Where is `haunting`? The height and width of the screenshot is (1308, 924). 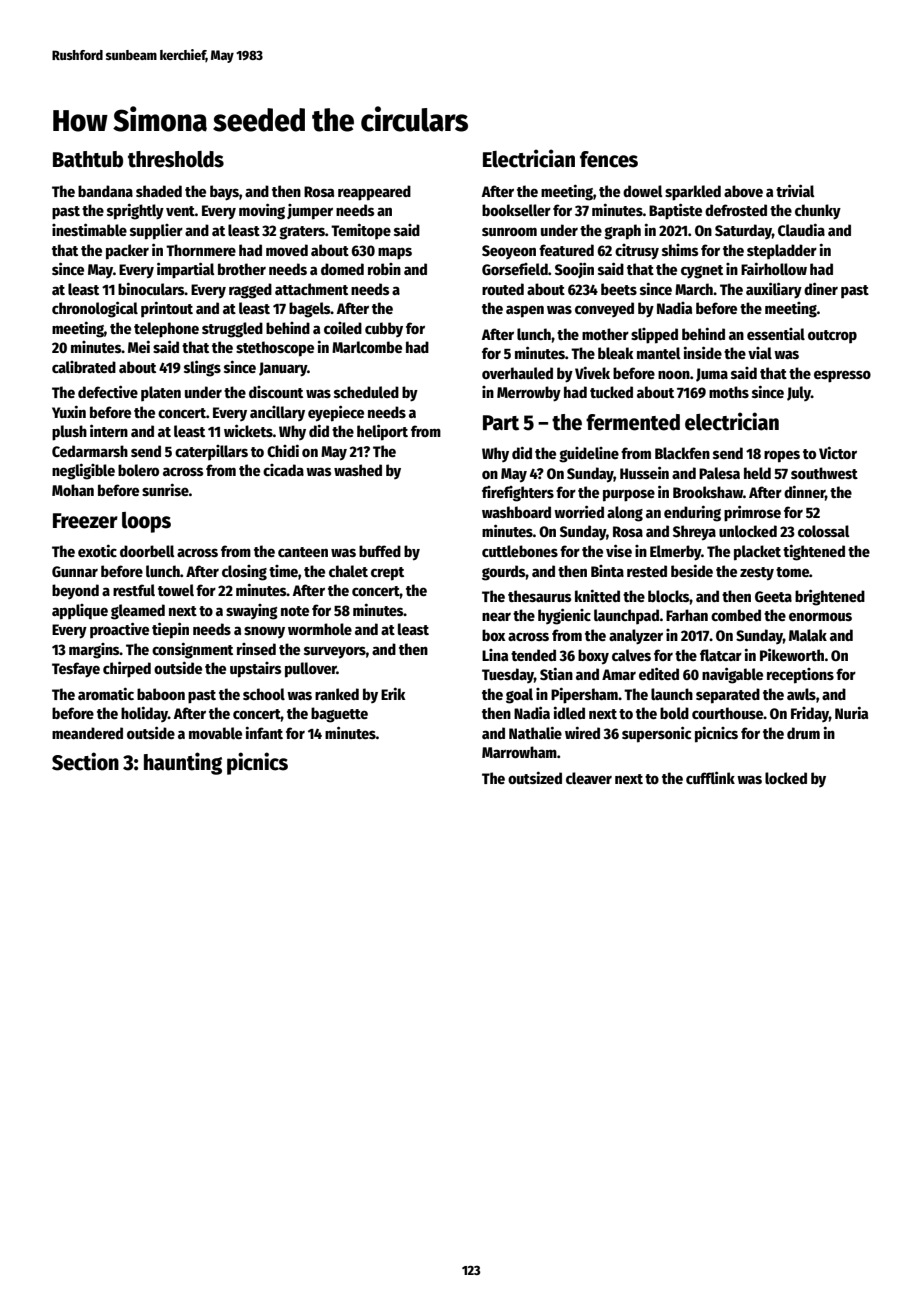 haunting is located at coordinates (183, 763).
